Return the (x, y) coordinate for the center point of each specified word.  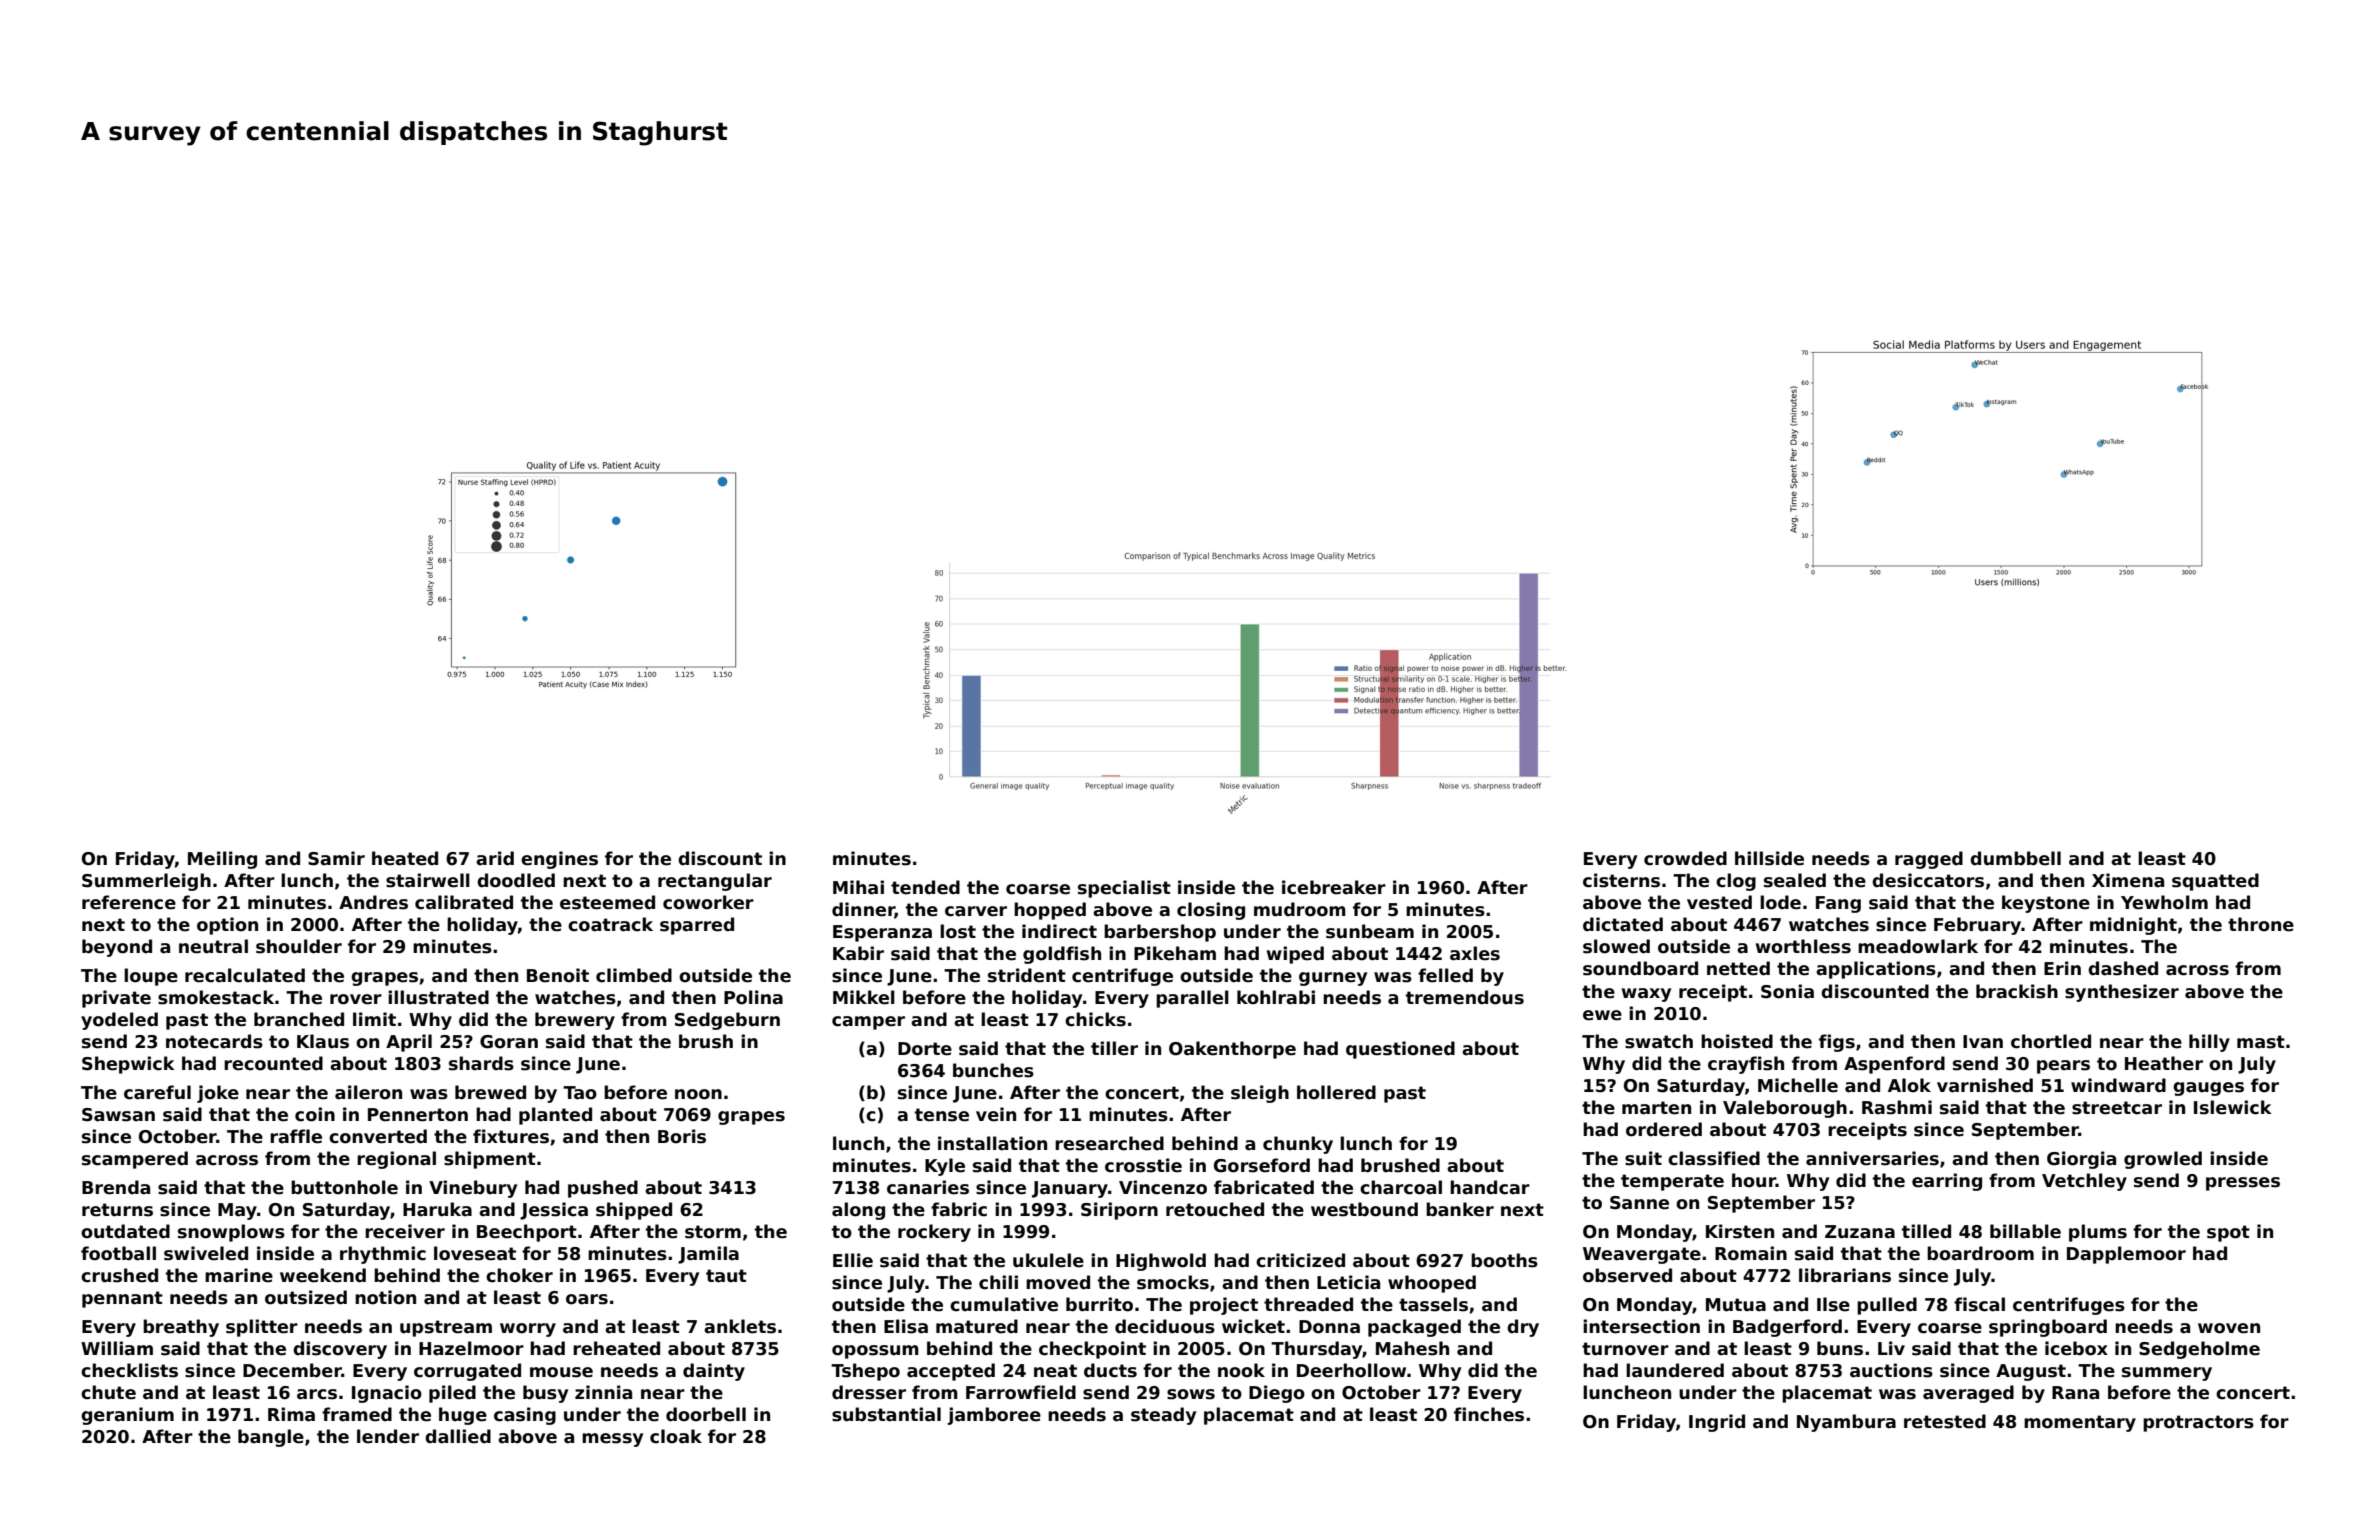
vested (1719, 902)
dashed (2123, 968)
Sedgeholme (2199, 1350)
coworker (708, 902)
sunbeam (1370, 931)
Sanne (1639, 1203)
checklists (129, 1370)
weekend (323, 1275)
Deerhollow (1351, 1370)
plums (2098, 1233)
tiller (1114, 1048)
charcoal (1401, 1187)
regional (396, 1160)
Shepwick (128, 1065)
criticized (1300, 1260)
